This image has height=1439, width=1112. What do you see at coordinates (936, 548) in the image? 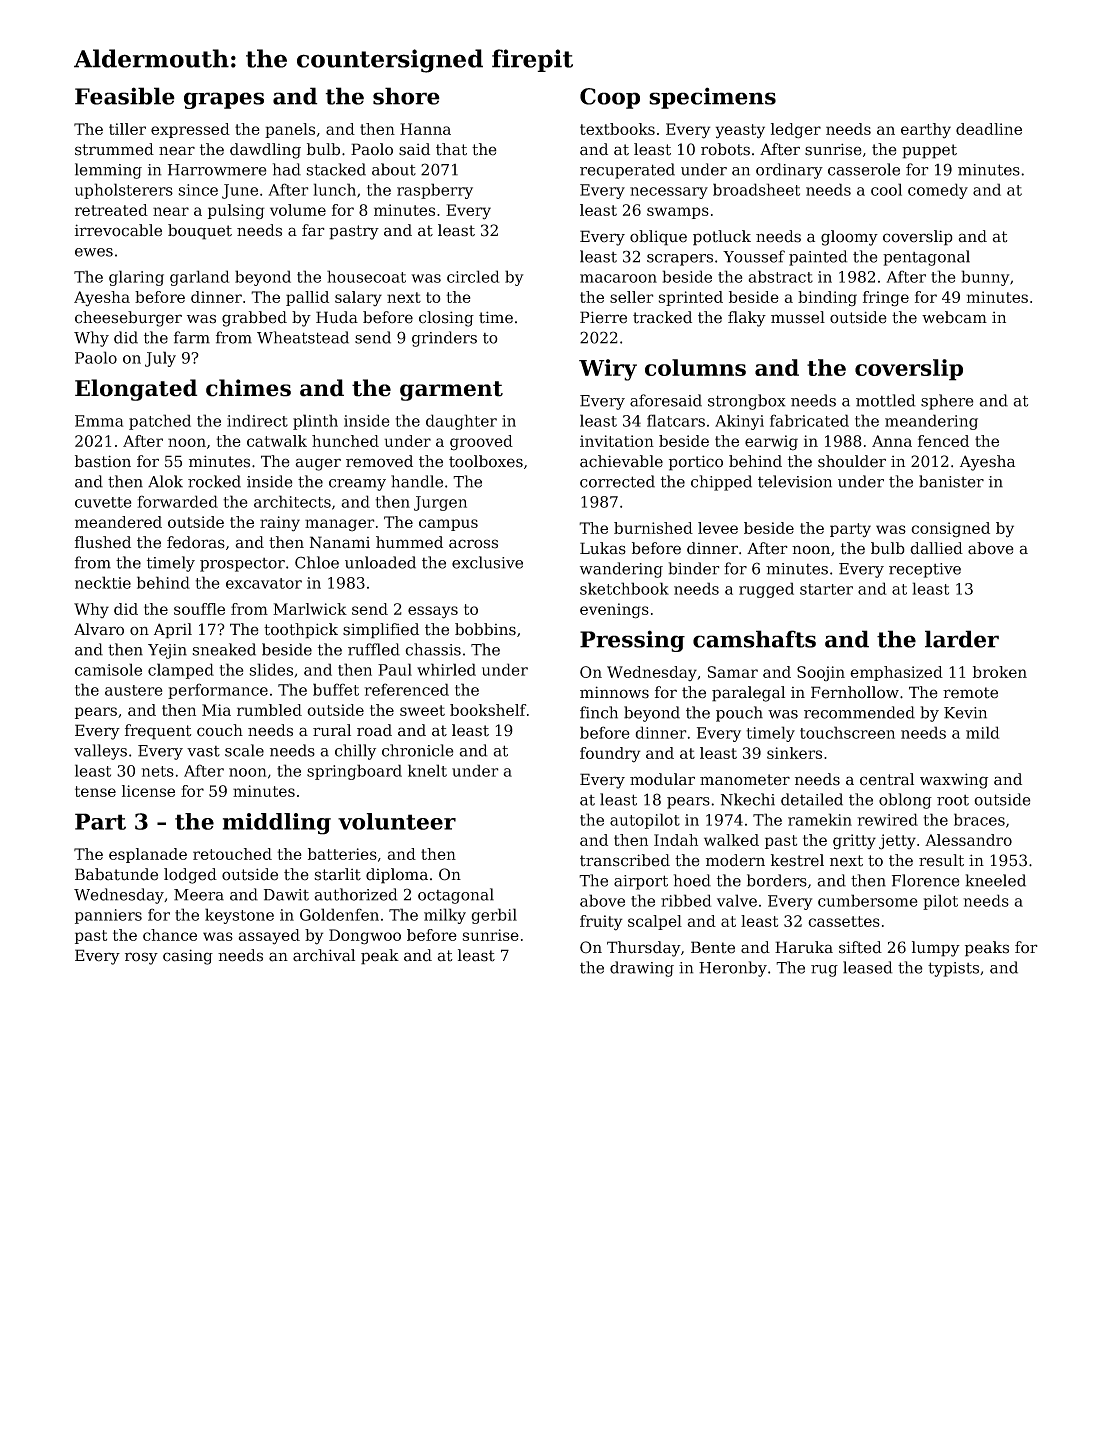
I see `dallied` at bounding box center [936, 548].
